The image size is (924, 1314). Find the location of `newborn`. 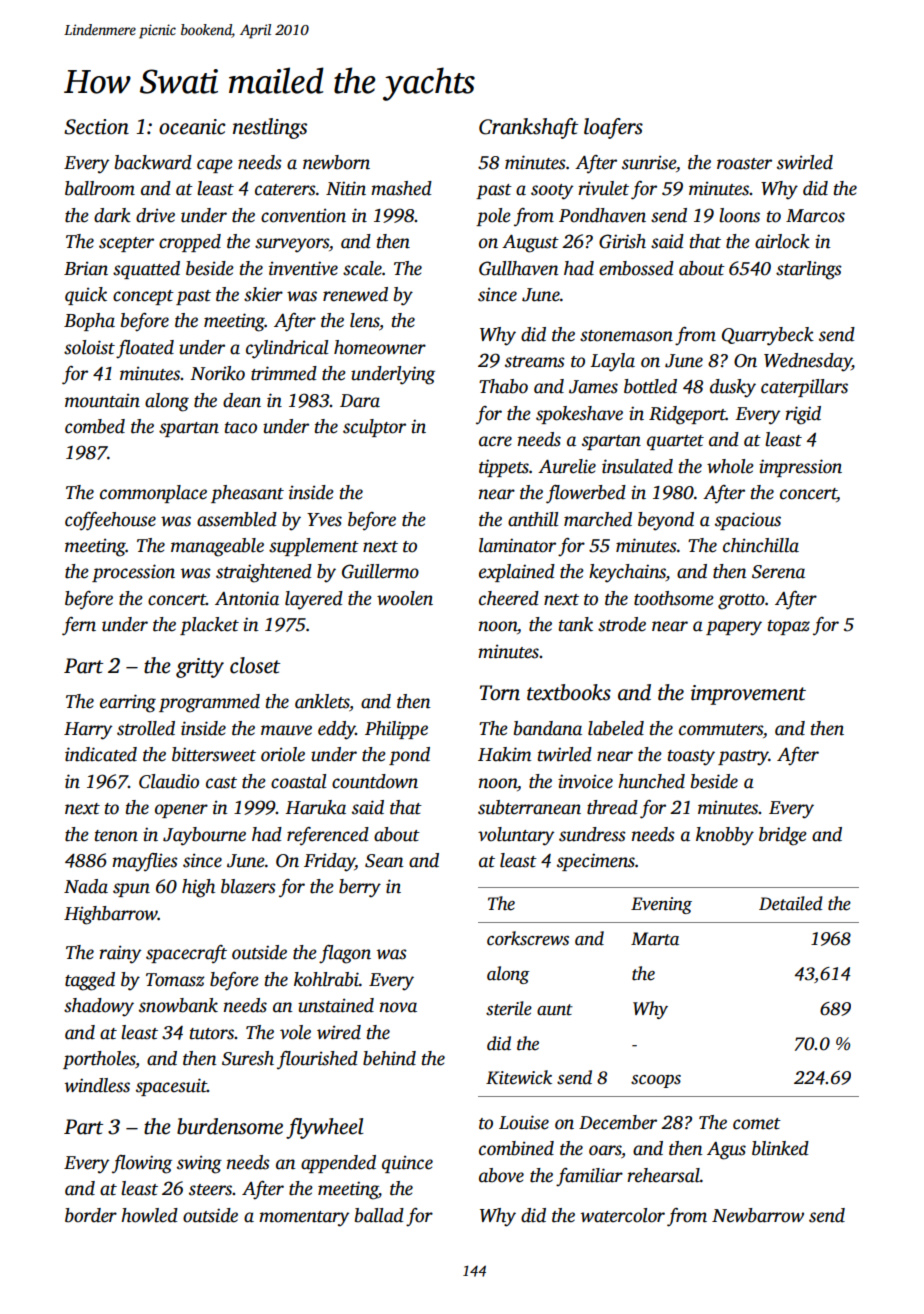

newborn is located at coordinates (336, 162).
